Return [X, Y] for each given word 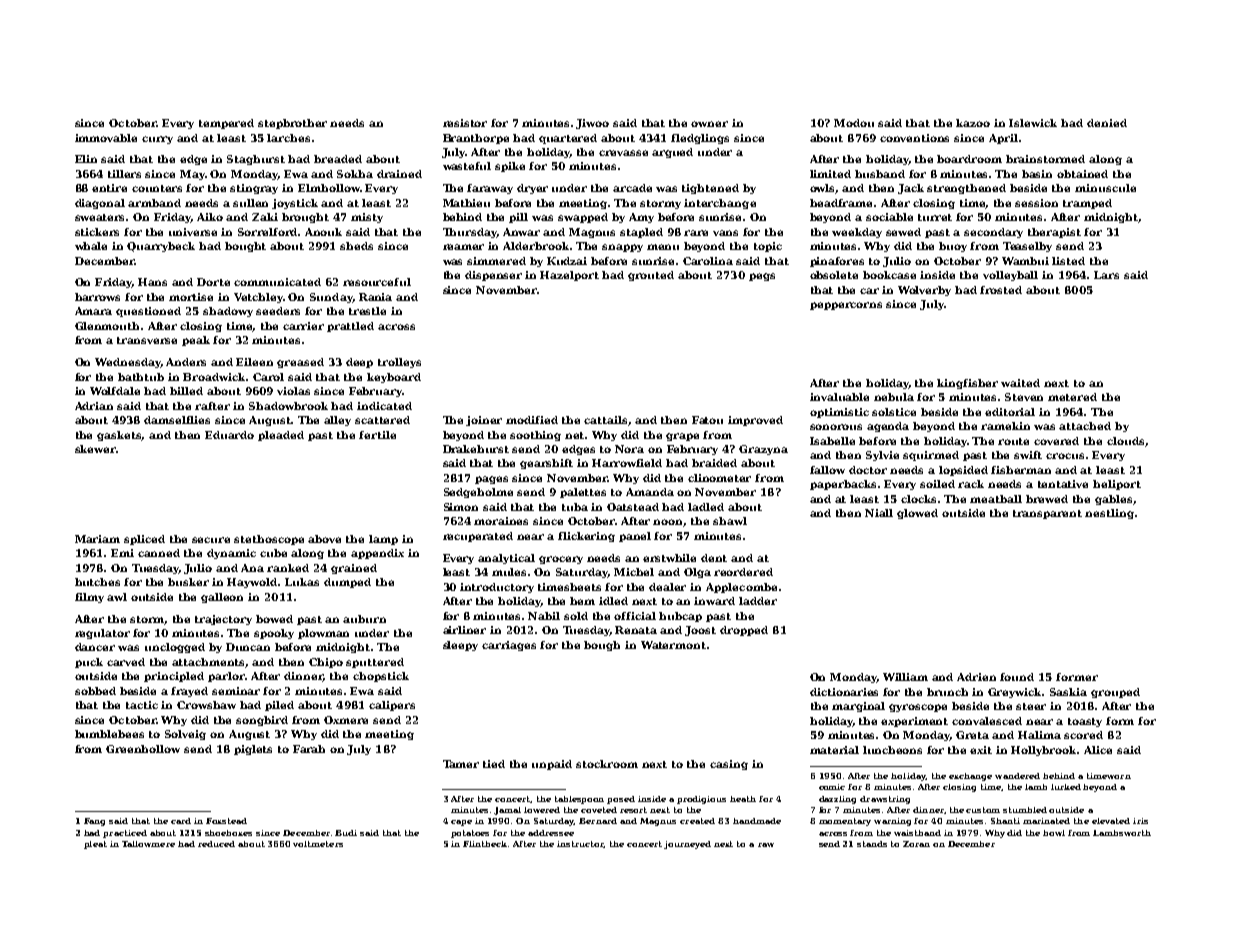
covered [1056, 441]
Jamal [507, 811]
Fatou [707, 420]
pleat [95, 845]
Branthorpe [476, 139]
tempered [226, 124]
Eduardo [229, 435]
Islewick [1033, 123]
